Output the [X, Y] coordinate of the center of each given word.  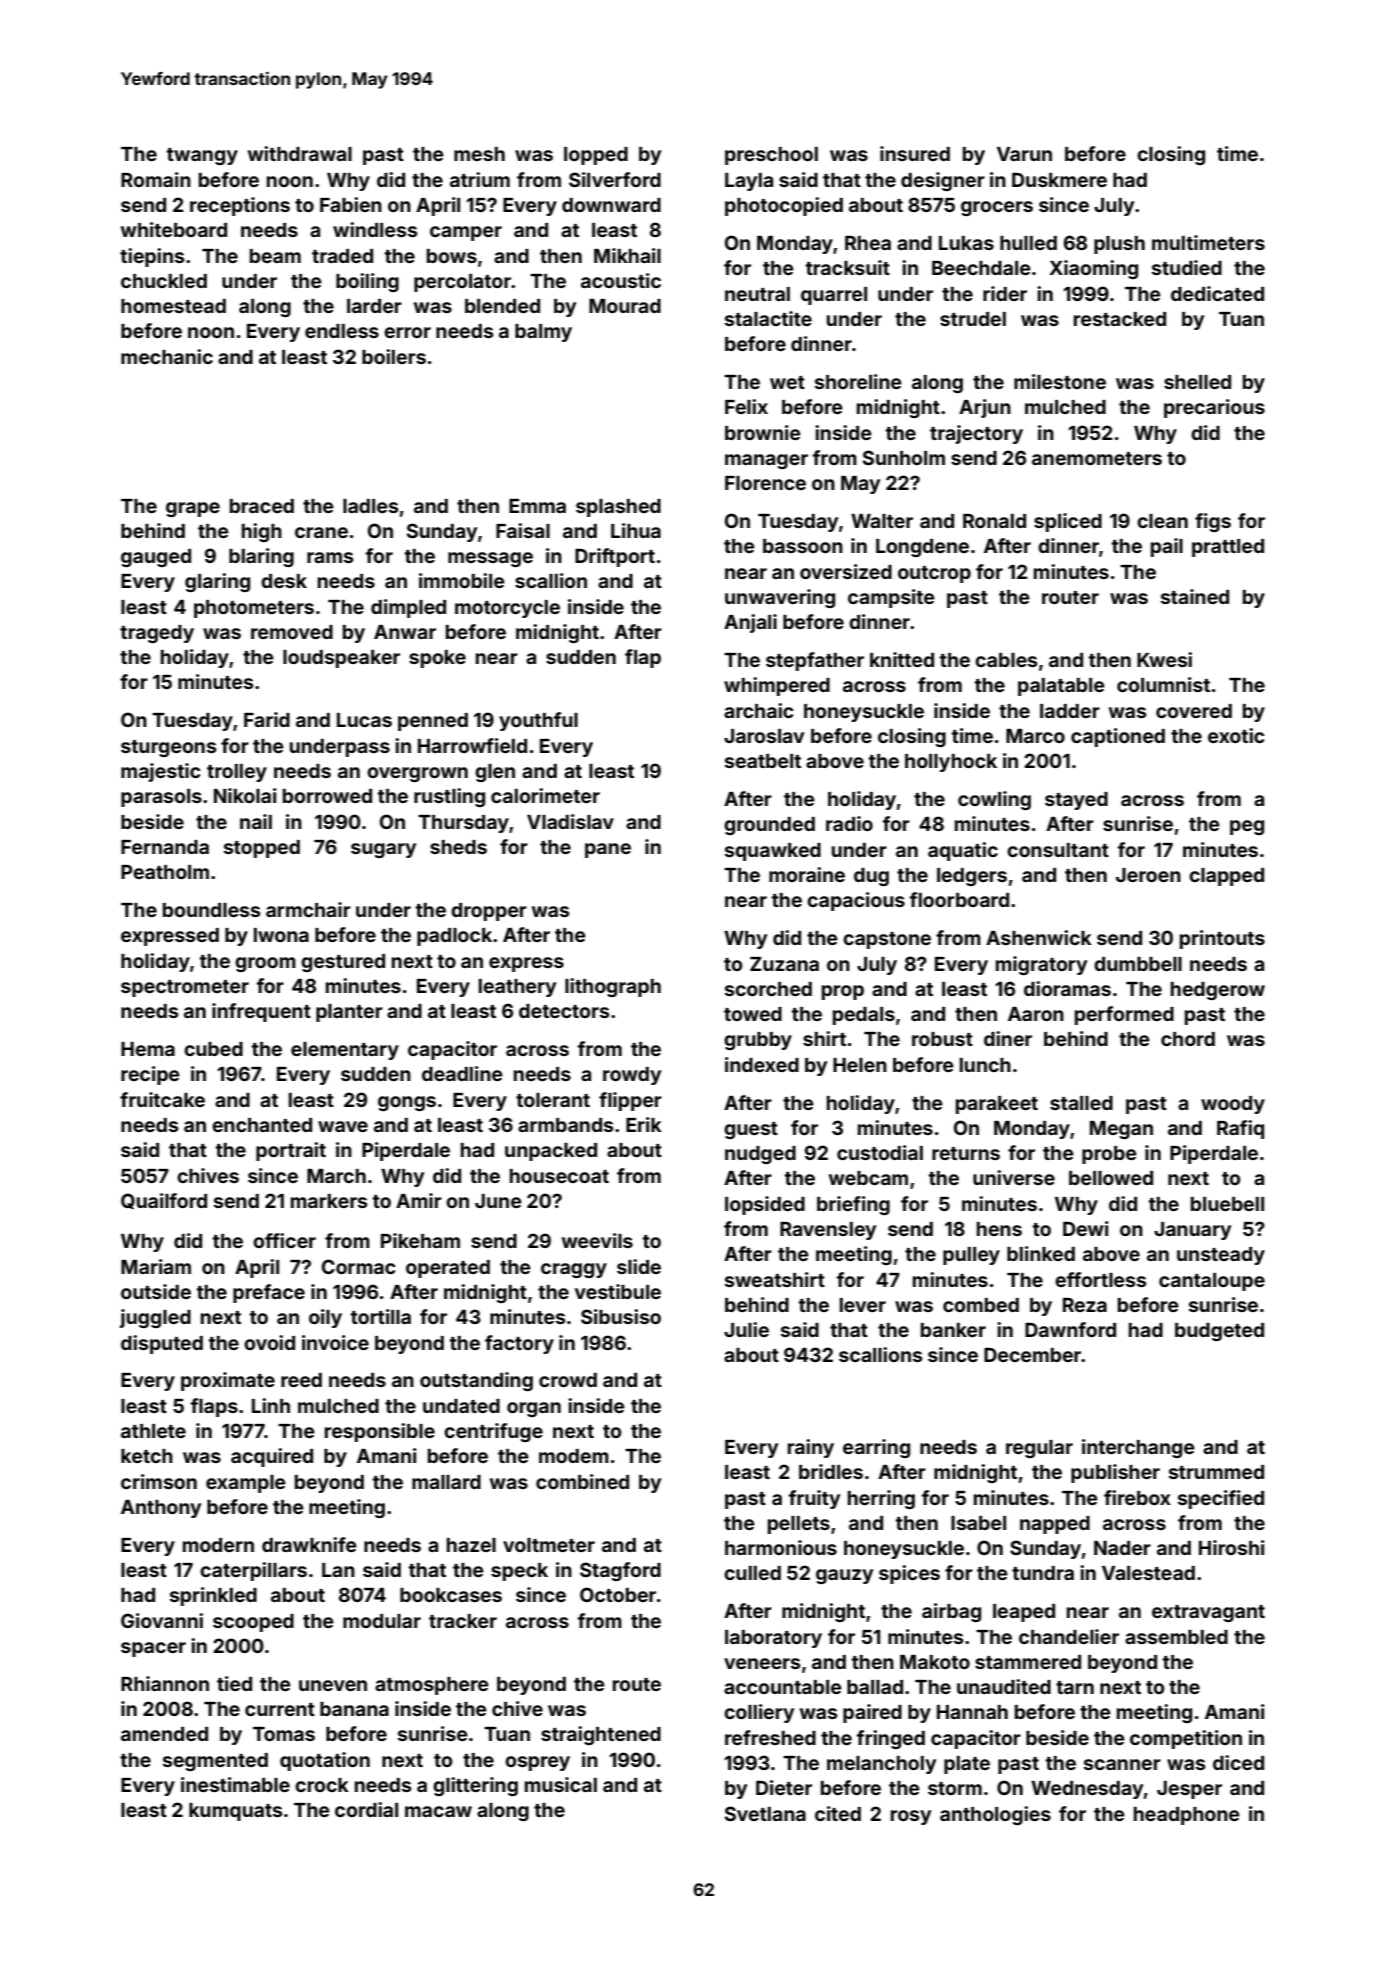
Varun [1024, 154]
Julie [746, 1329]
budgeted [1219, 1332]
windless [375, 229]
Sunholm [904, 457]
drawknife [309, 1544]
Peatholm [165, 872]
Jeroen [1148, 875]
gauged [156, 558]
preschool [771, 156]
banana [354, 1709]
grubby [758, 1041]
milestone [1060, 381]
